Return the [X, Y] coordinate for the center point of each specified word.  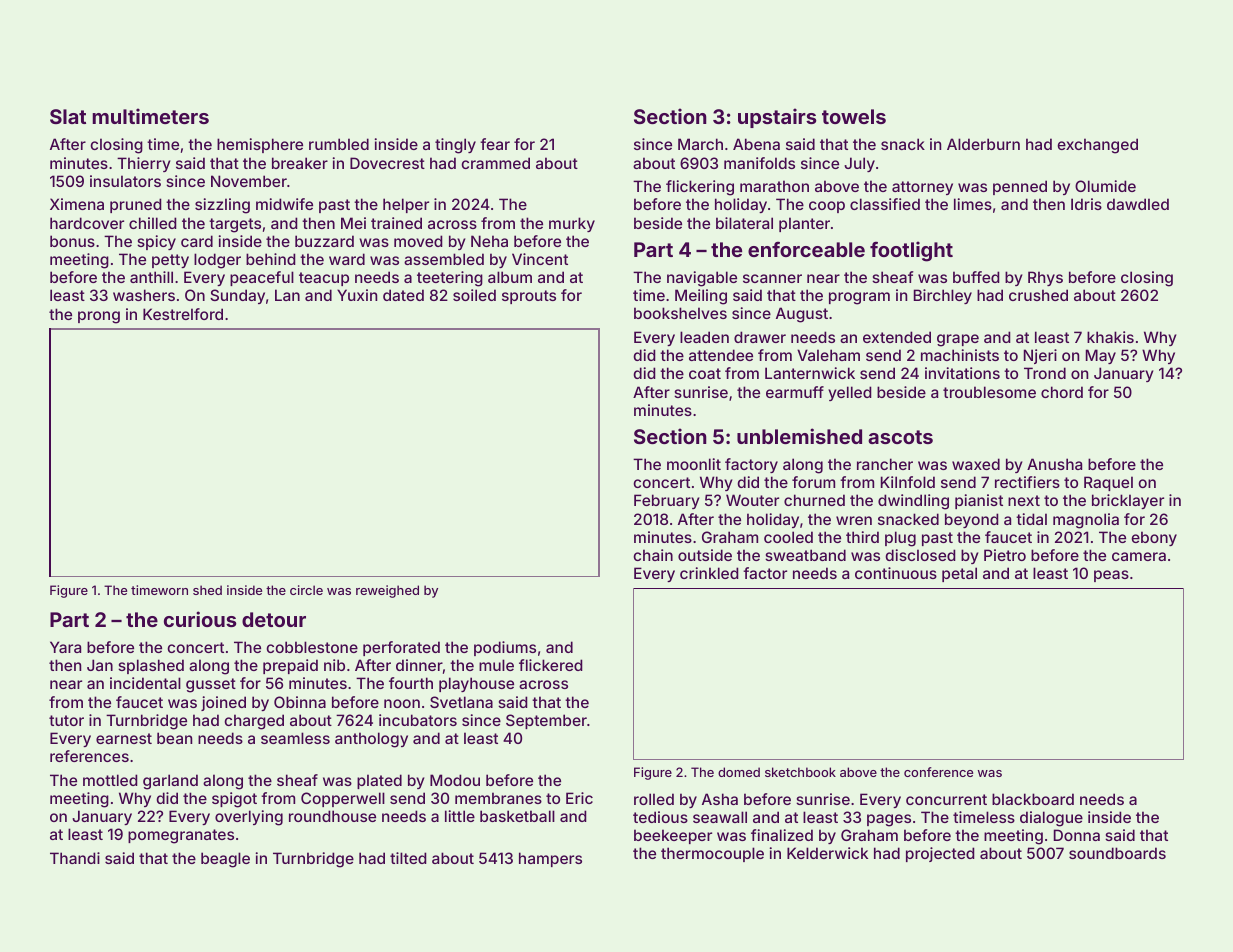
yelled [850, 393]
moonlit [694, 464]
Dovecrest [387, 163]
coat [705, 373]
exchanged [1097, 146]
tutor [66, 720]
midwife [284, 204]
